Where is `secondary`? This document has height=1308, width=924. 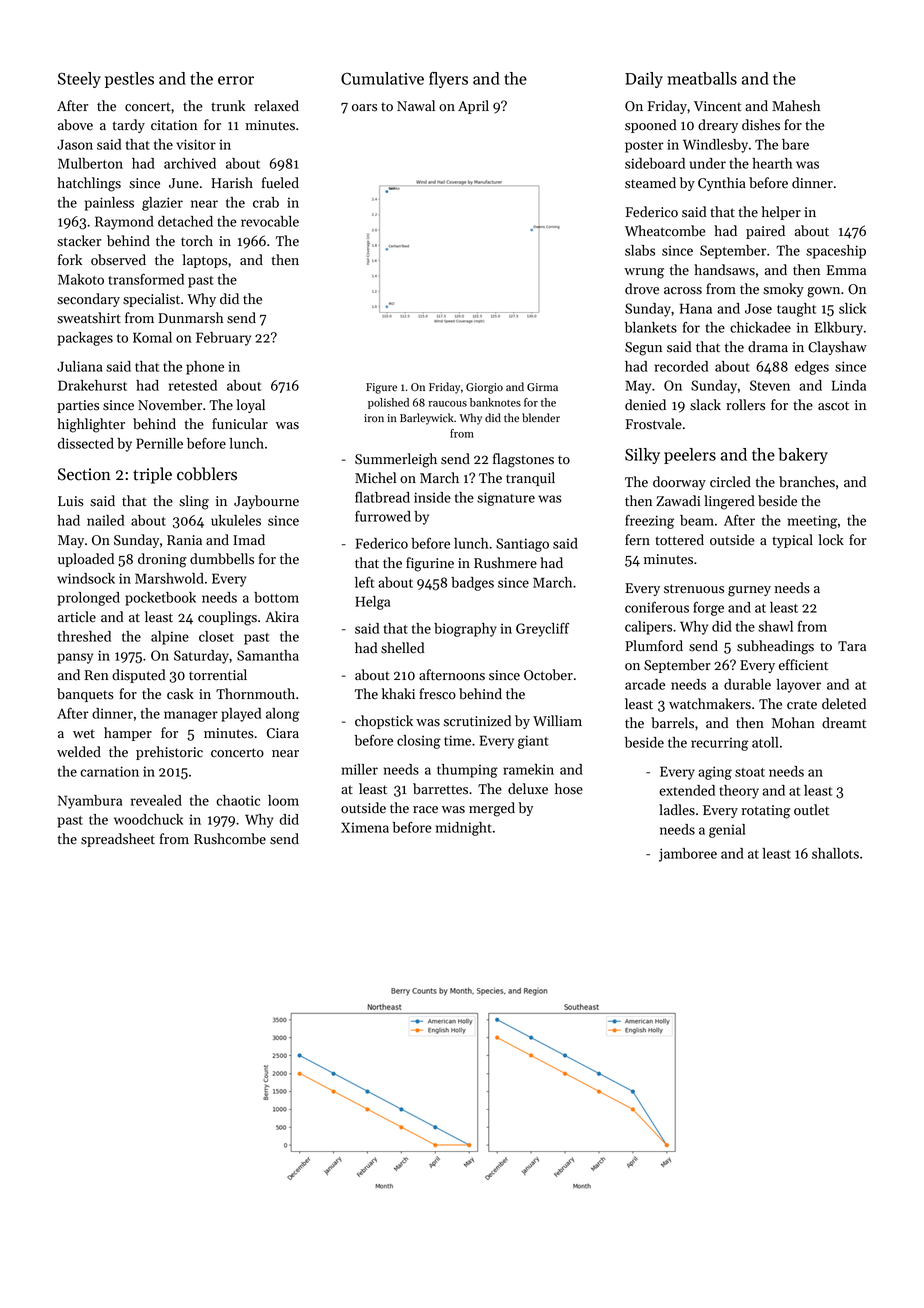
secondary is located at coordinates (88, 300).
